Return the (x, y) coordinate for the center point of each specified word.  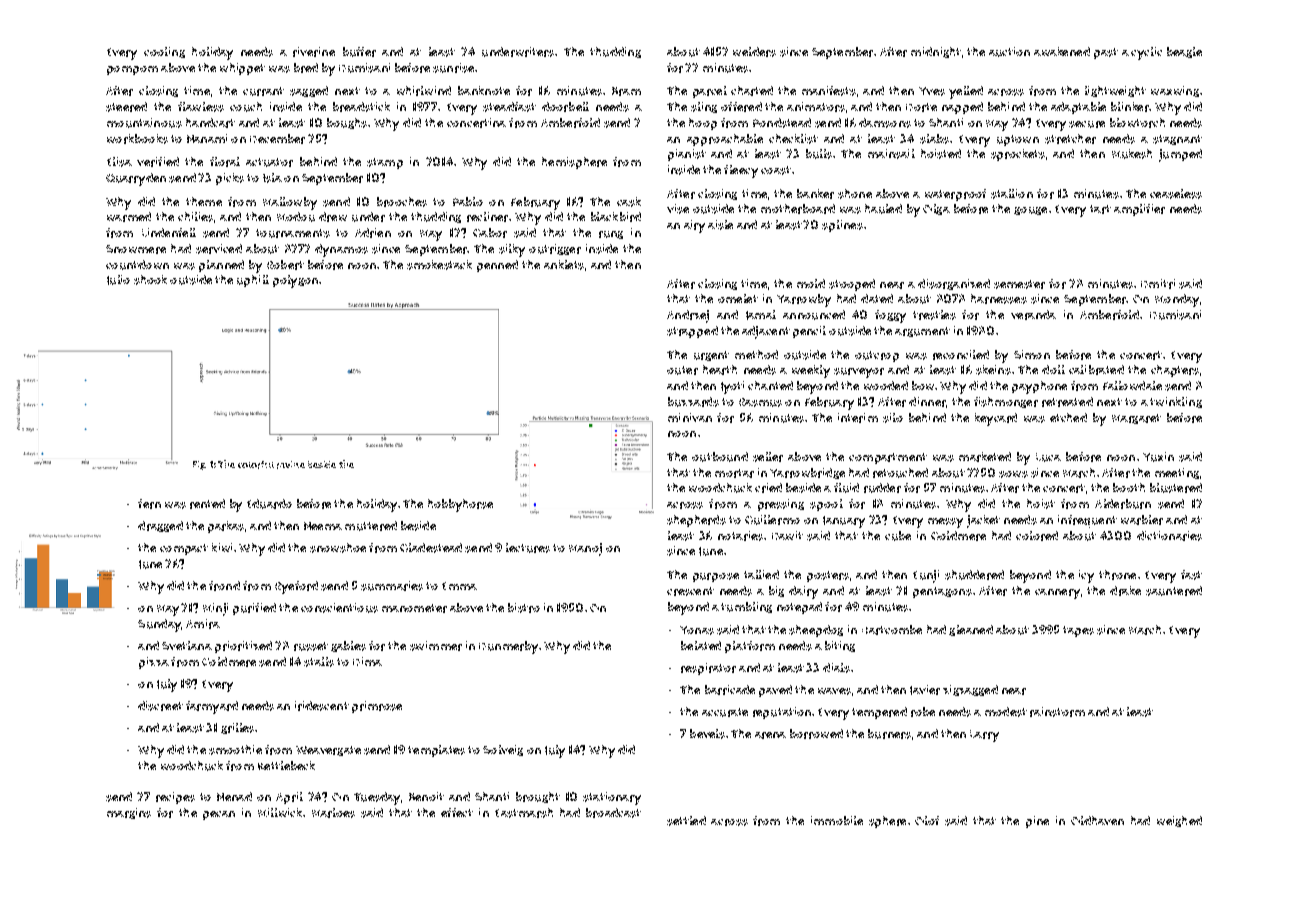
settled (686, 821)
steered (126, 107)
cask (629, 202)
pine (1037, 822)
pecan (219, 815)
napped (962, 108)
